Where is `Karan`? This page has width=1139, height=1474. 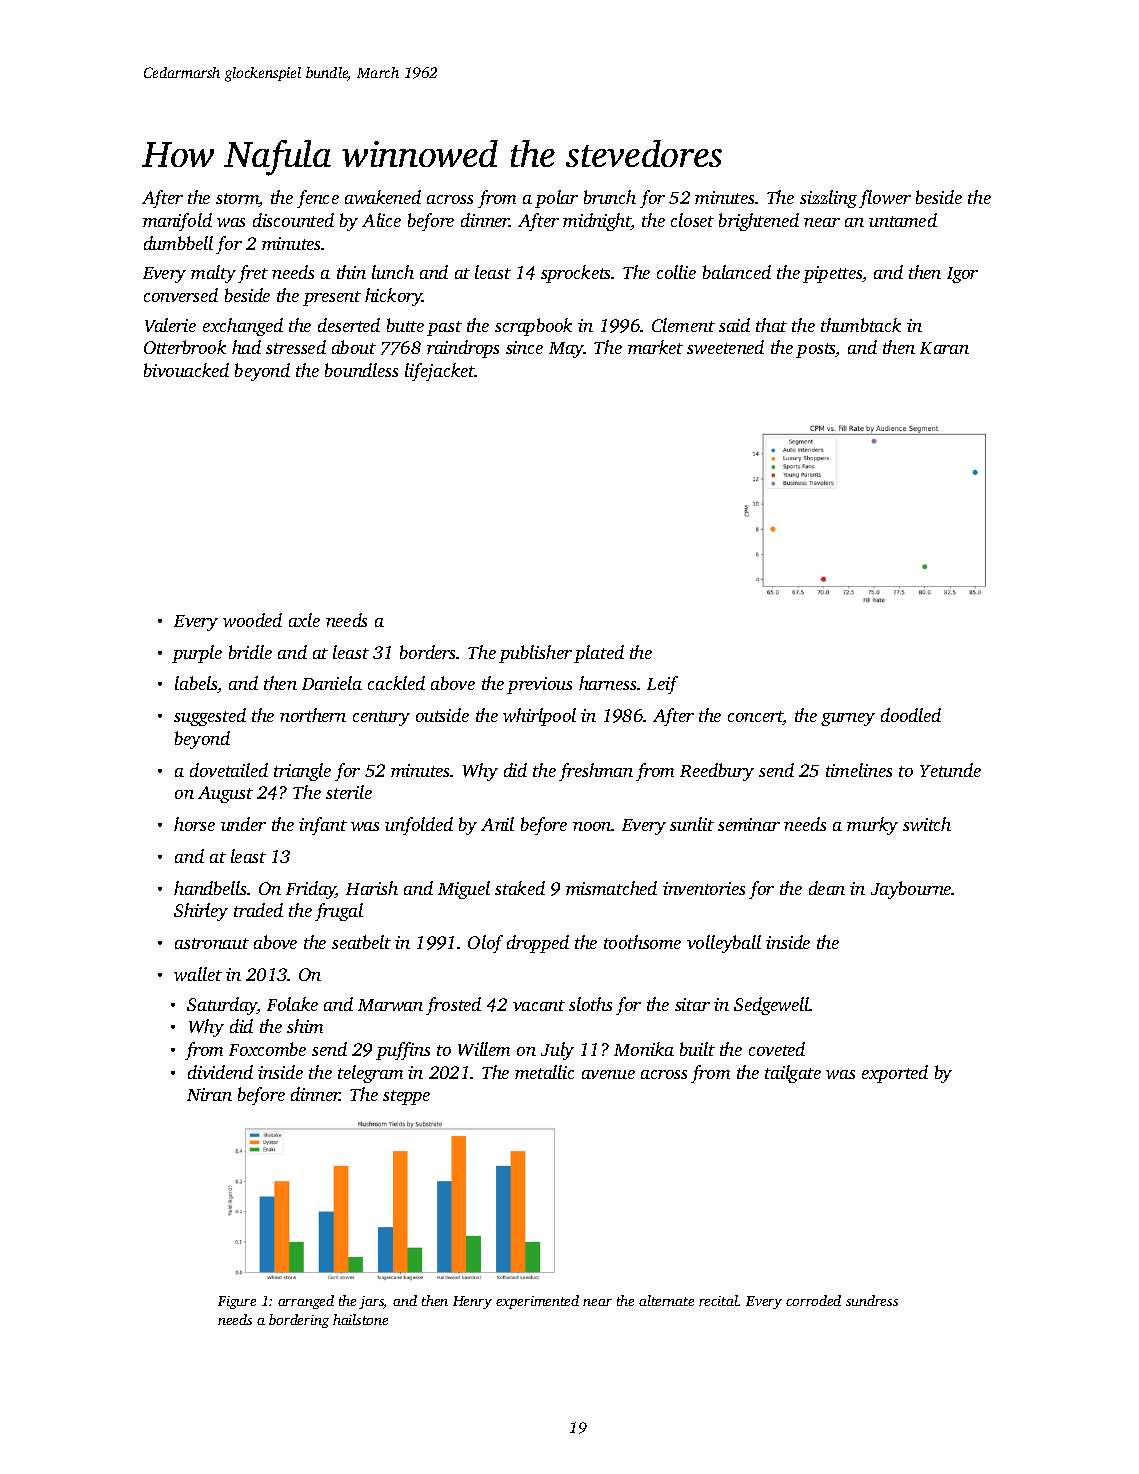
Karan is located at coordinates (944, 348).
